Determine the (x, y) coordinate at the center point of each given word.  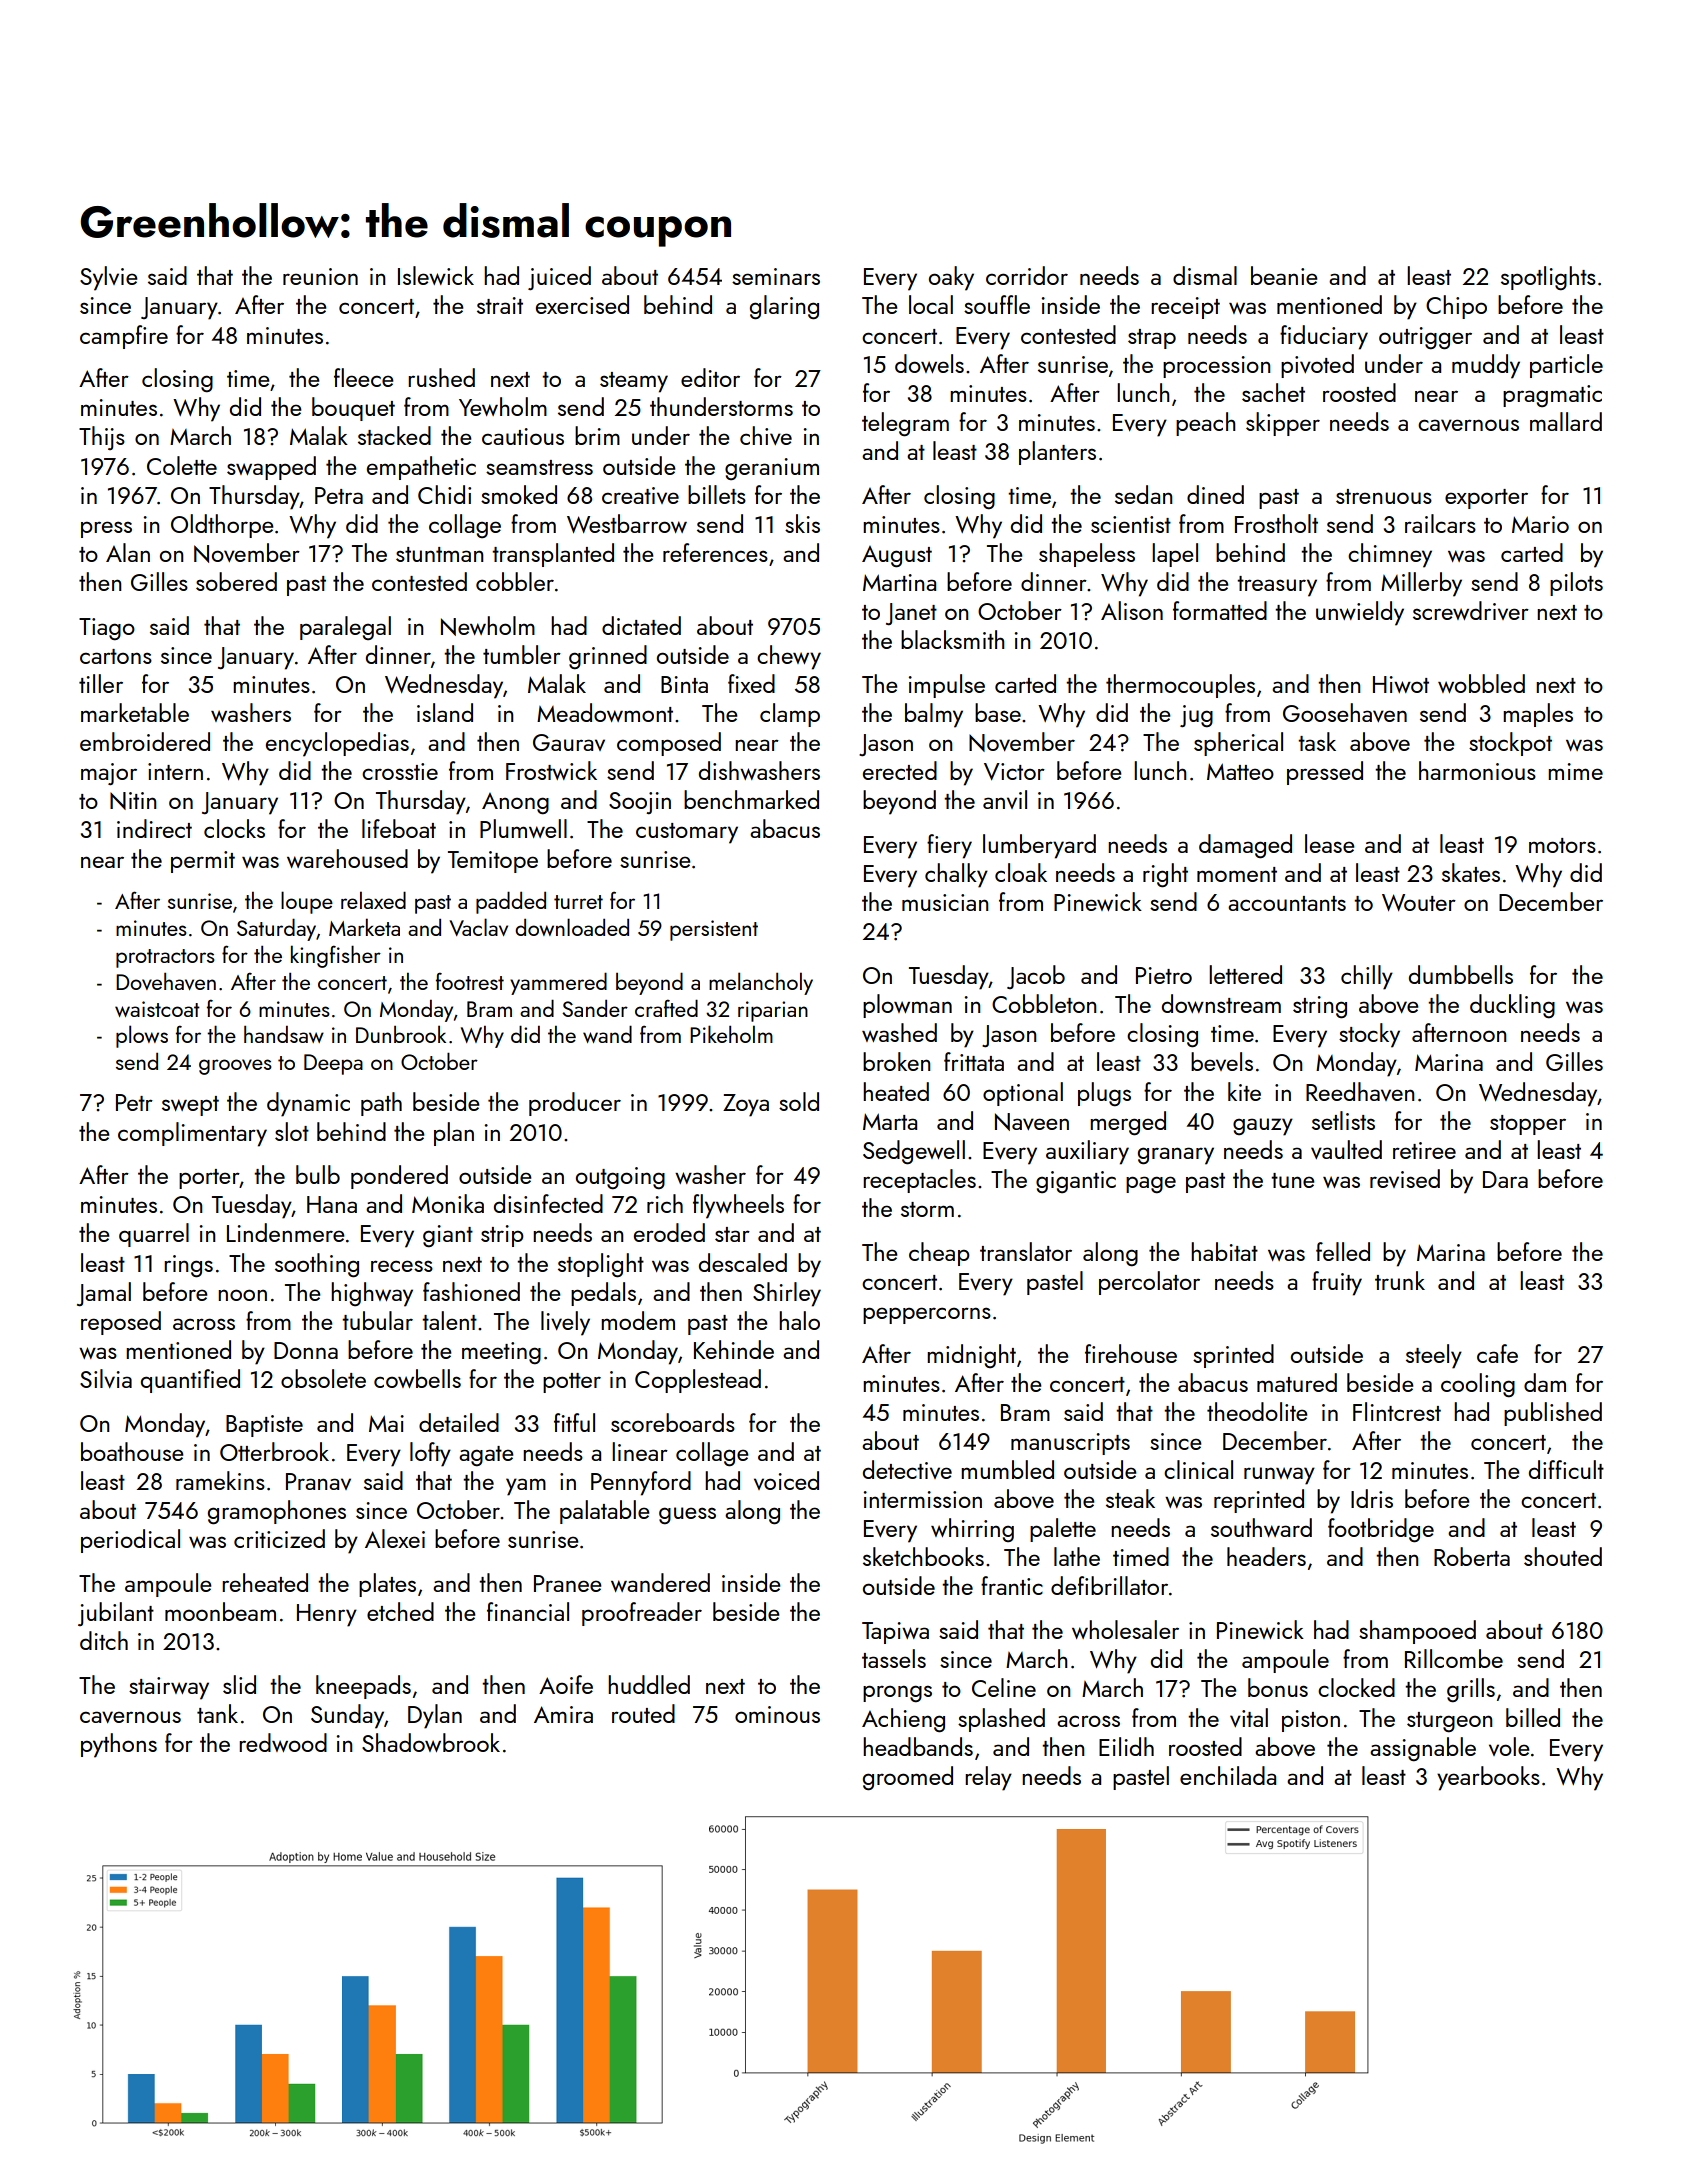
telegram (905, 424)
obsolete (323, 1378)
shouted (1563, 1556)
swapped (271, 468)
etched (400, 1611)
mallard (1566, 421)
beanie (1284, 275)
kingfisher (336, 956)
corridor (1027, 275)
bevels (1222, 1061)
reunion (320, 276)
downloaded (572, 927)
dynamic (308, 1104)
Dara (1505, 1179)
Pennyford (641, 1483)
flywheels (738, 1206)
